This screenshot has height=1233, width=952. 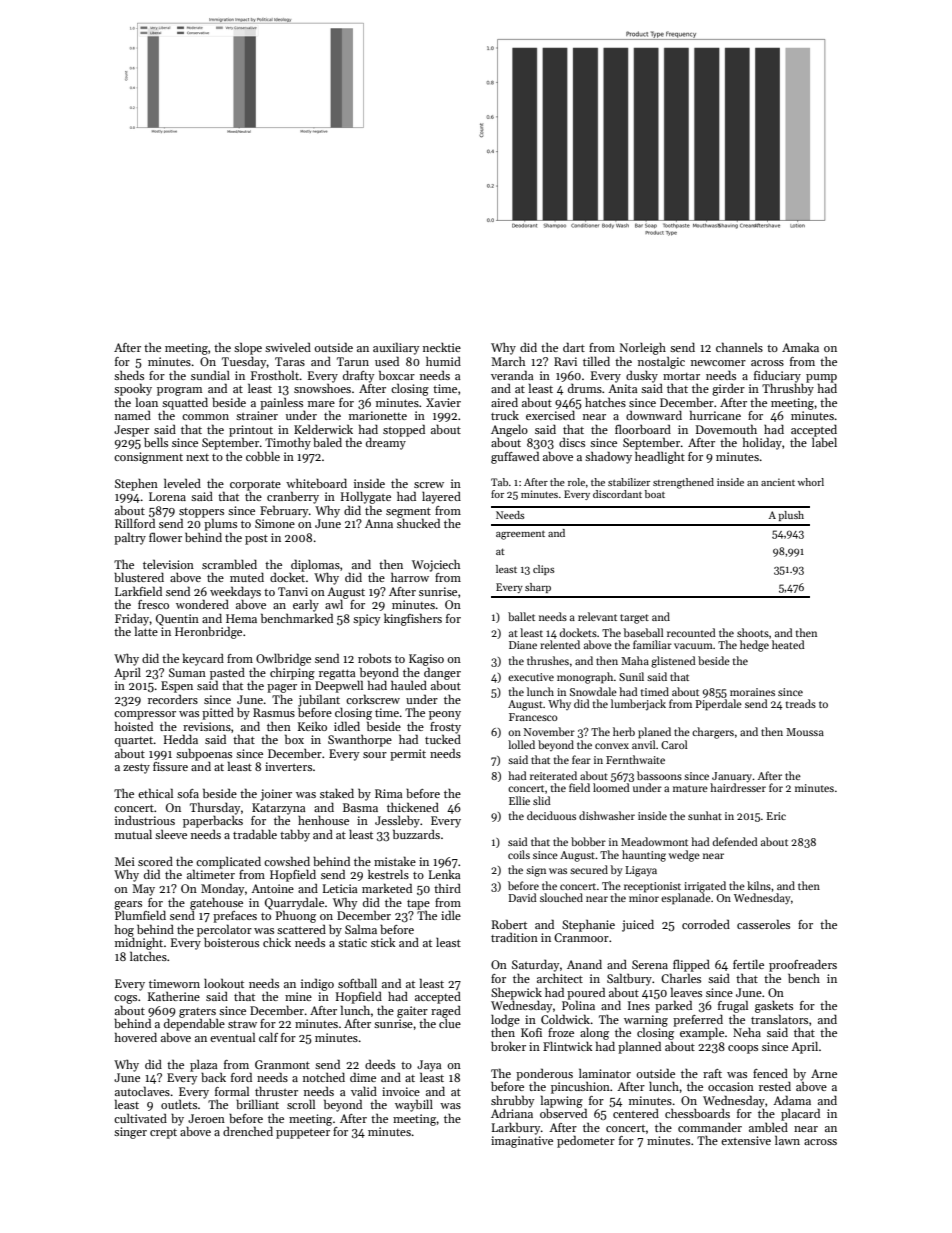 I want to click on mistake, so click(x=395, y=861).
